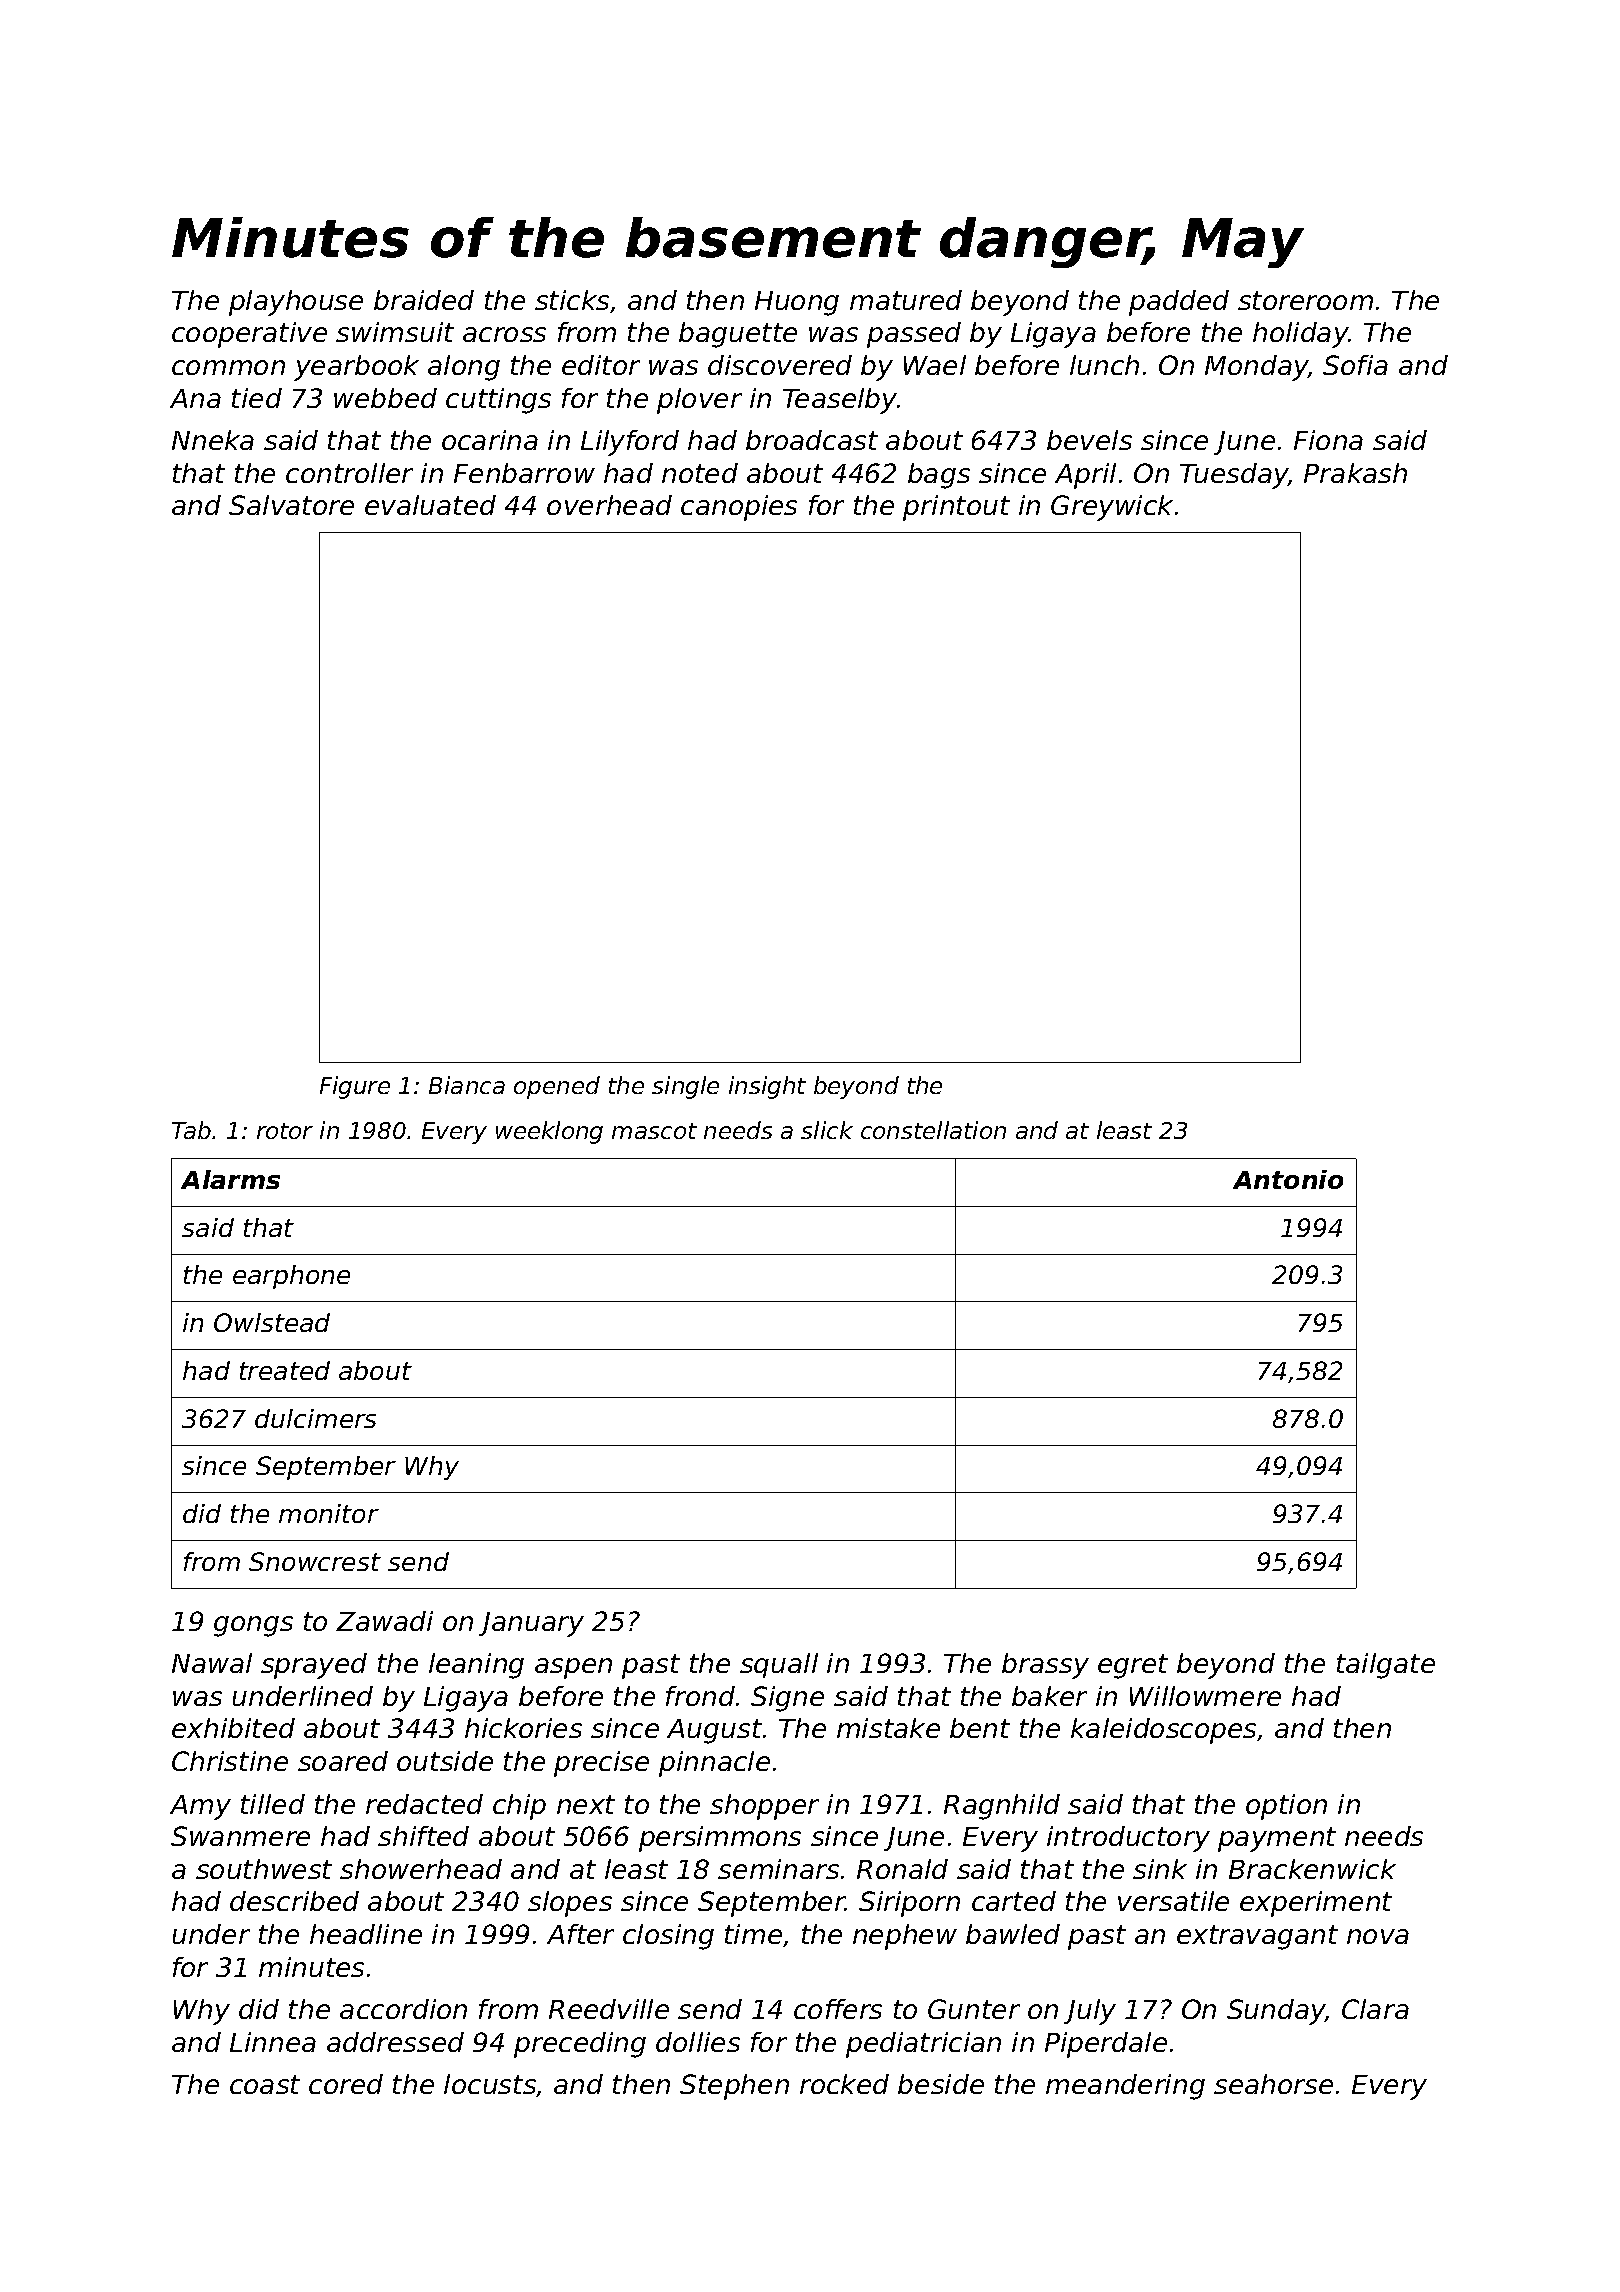 The width and height of the document is (1620, 2292). Describe the element at coordinates (531, 1624) in the document. I see `January` at that location.
